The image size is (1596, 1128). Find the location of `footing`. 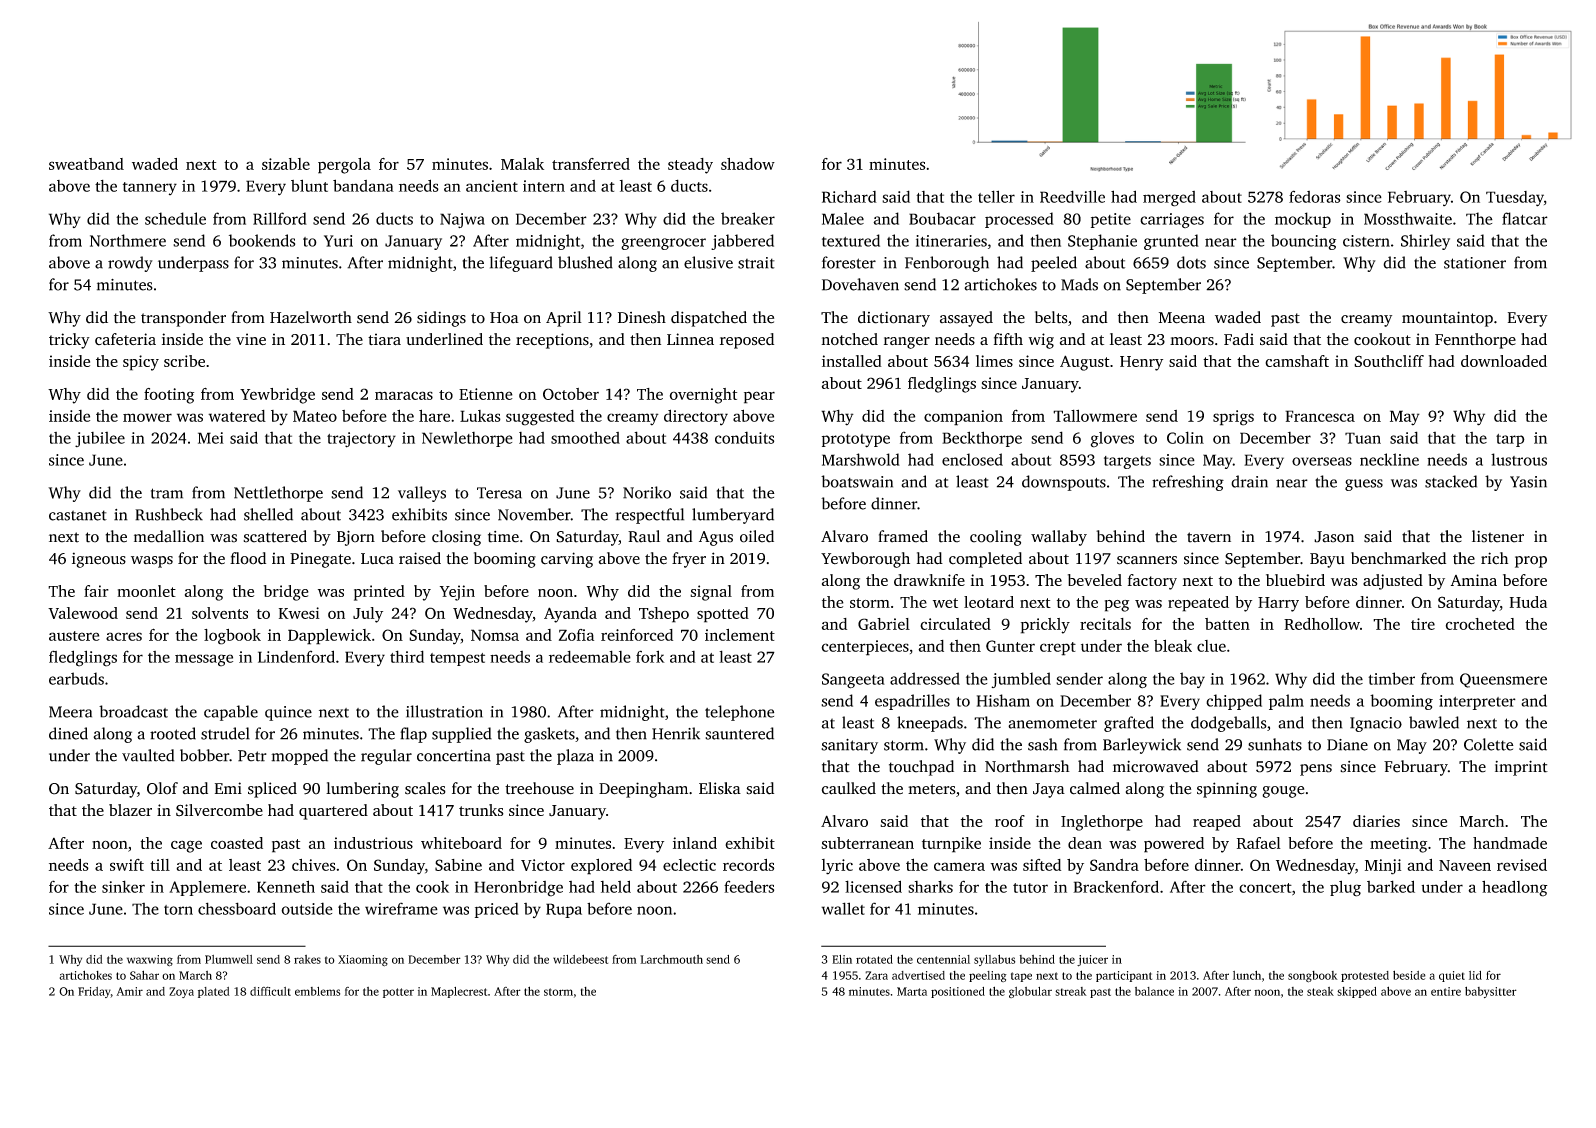

footing is located at coordinates (169, 396).
